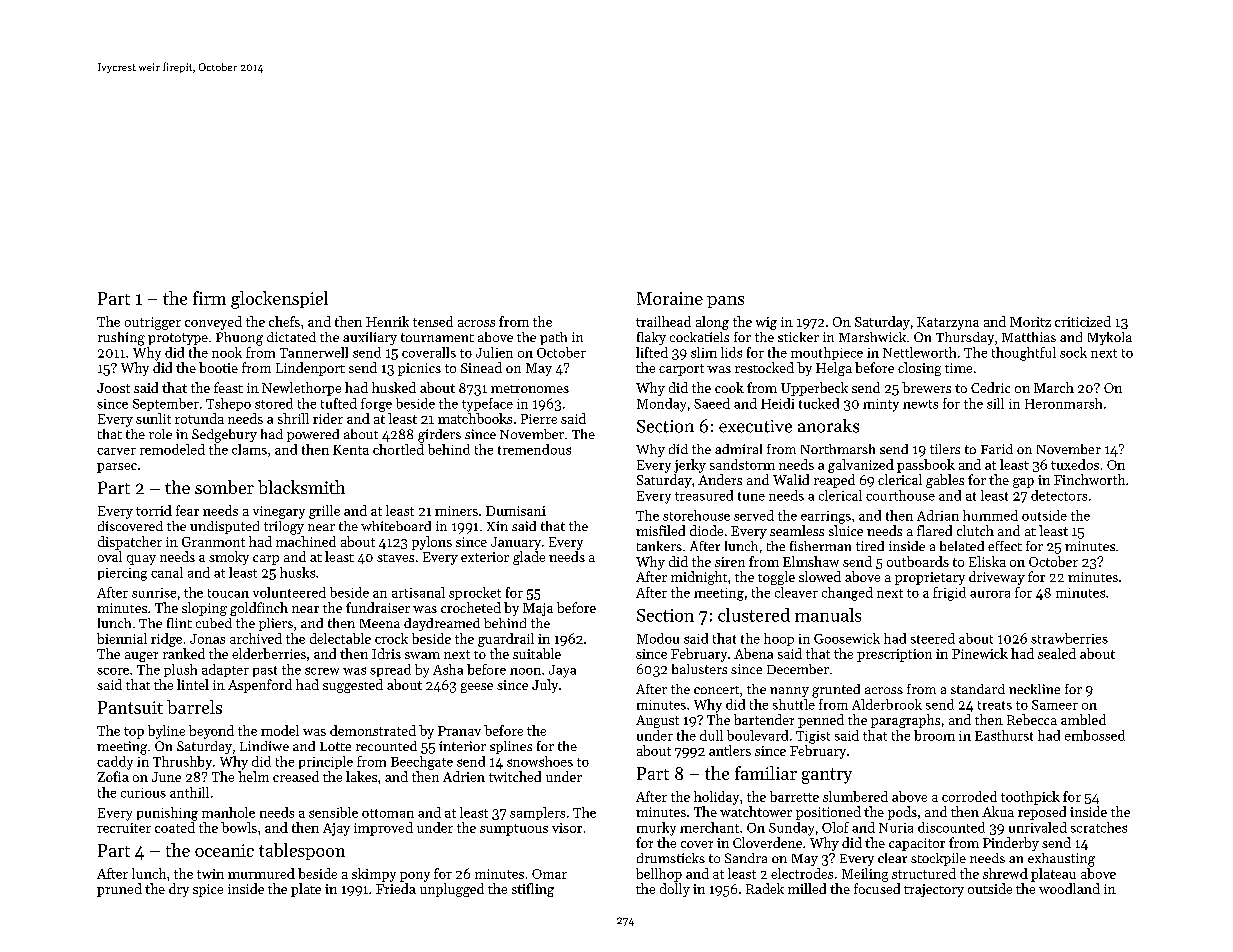  Describe the element at coordinates (1083, 321) in the document. I see `criticized` at that location.
